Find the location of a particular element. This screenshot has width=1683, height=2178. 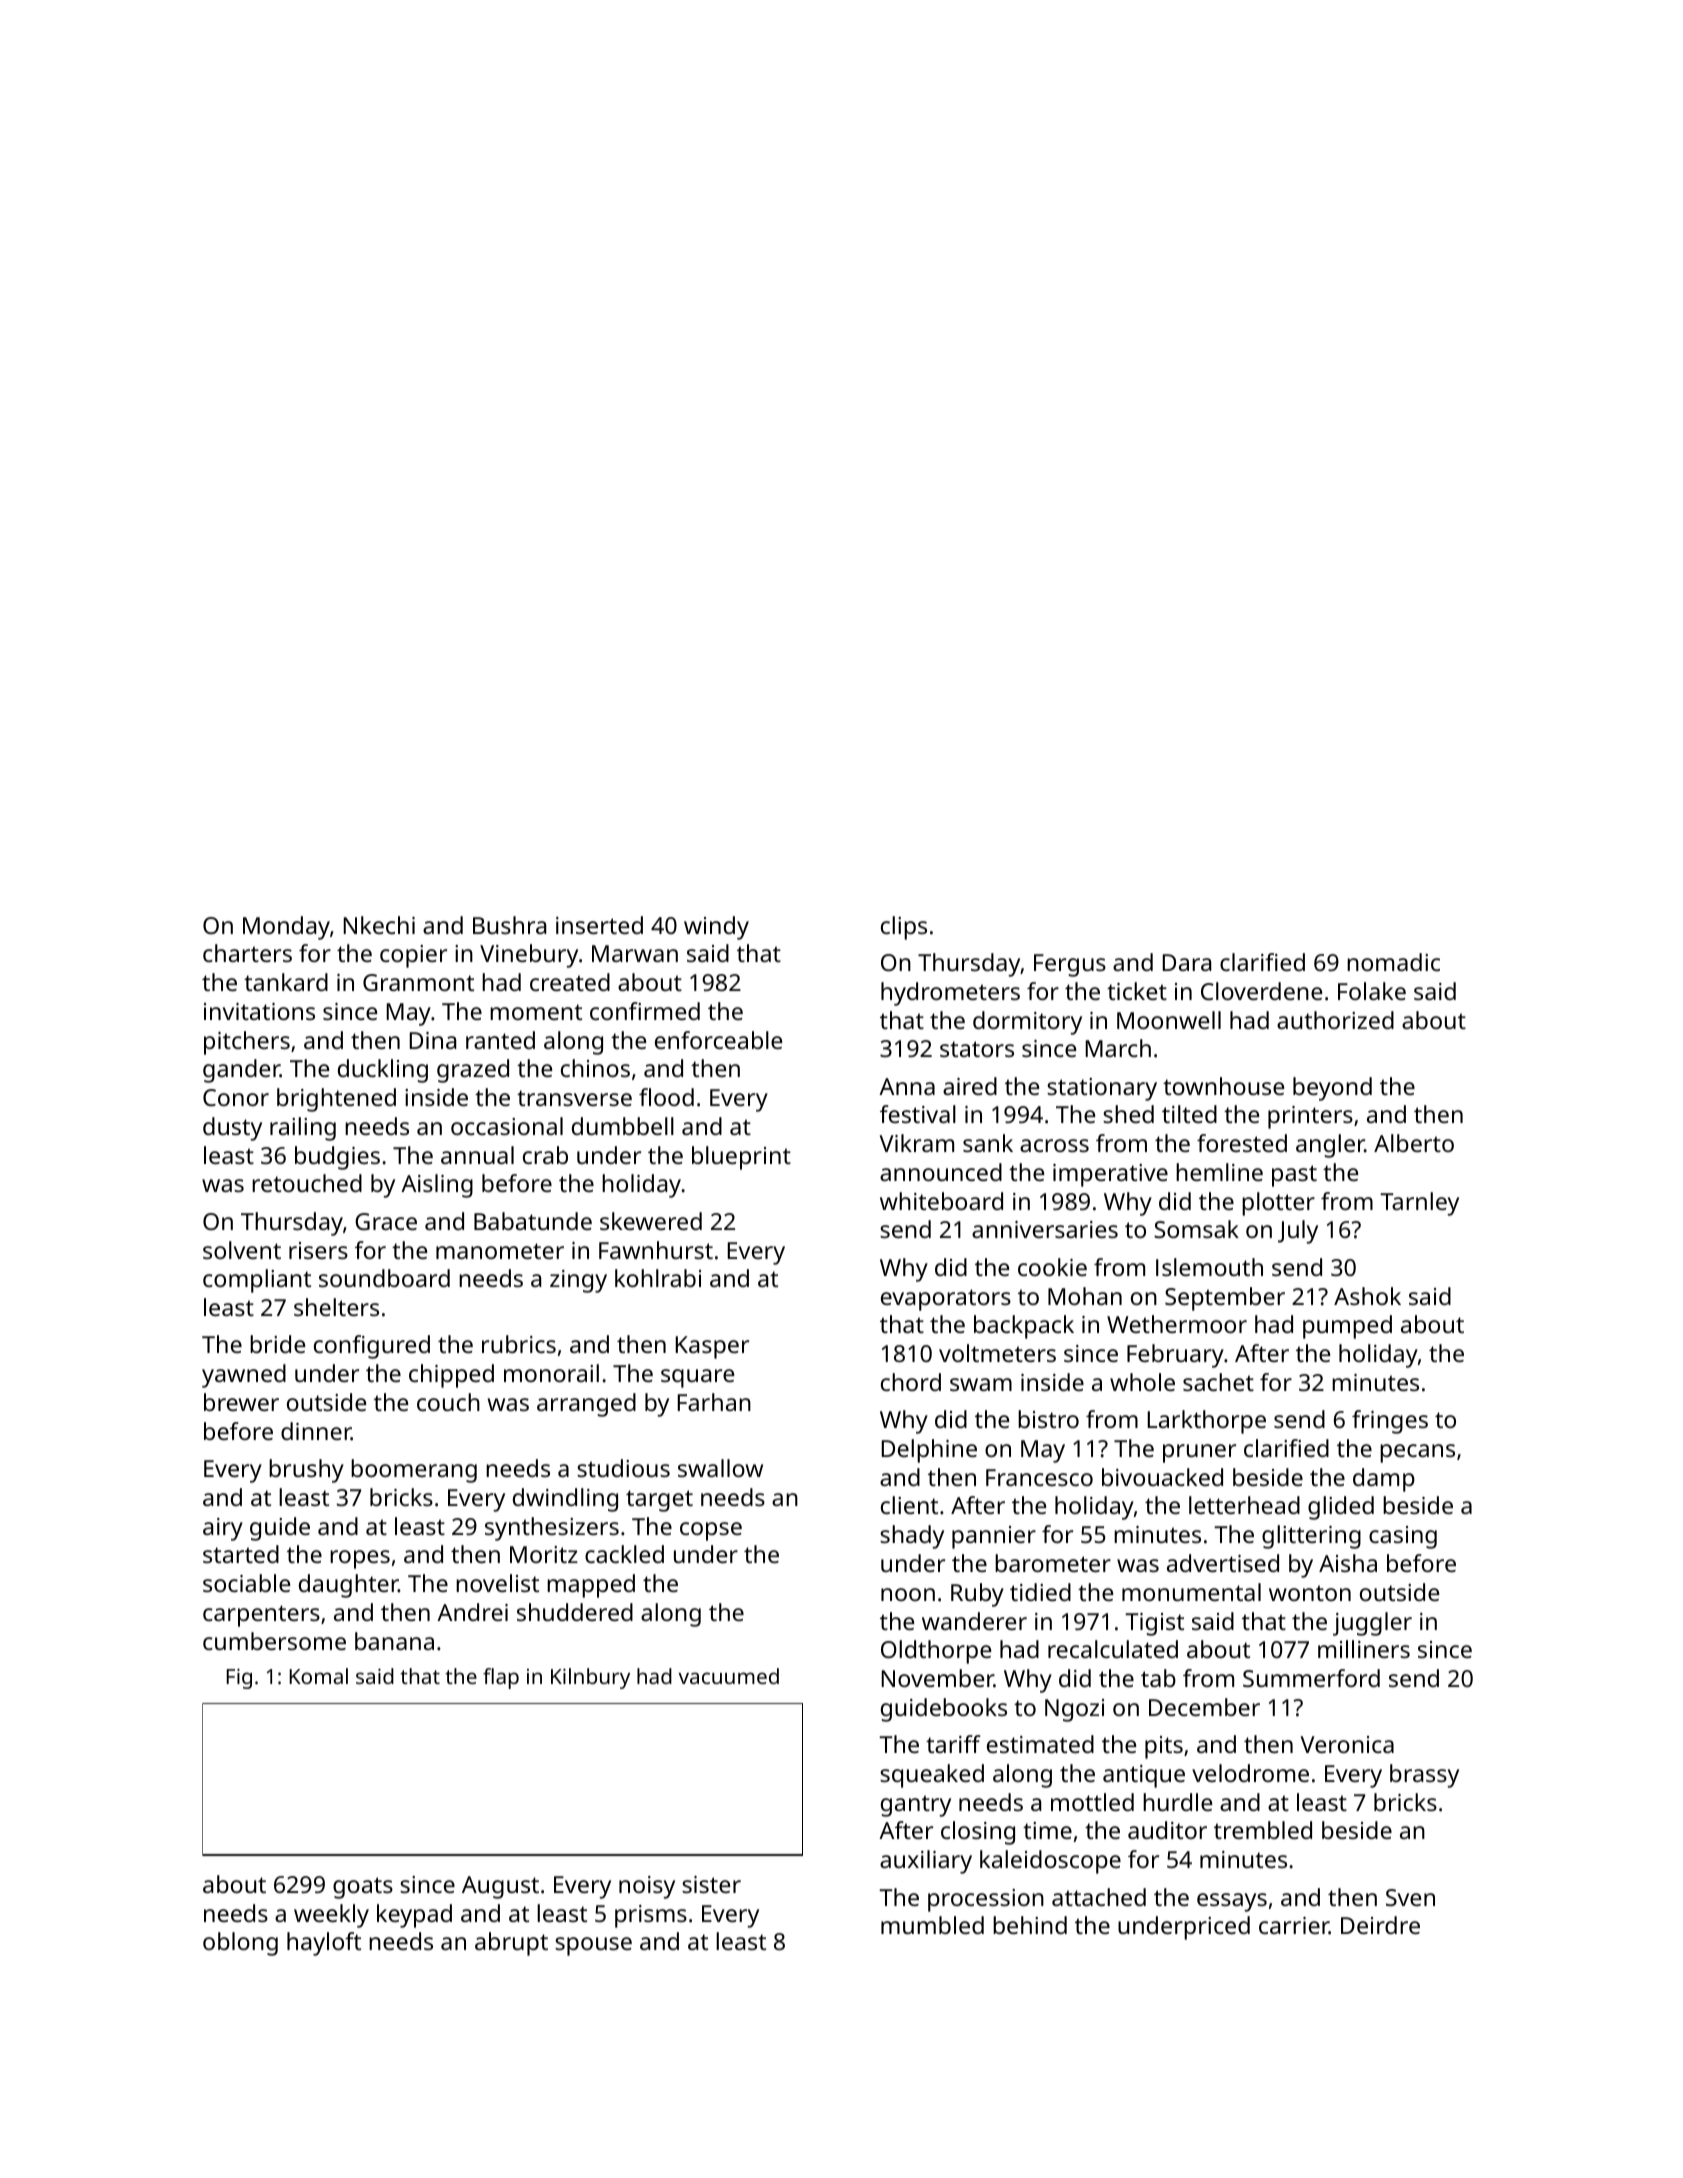

Monday is located at coordinates (286, 928).
